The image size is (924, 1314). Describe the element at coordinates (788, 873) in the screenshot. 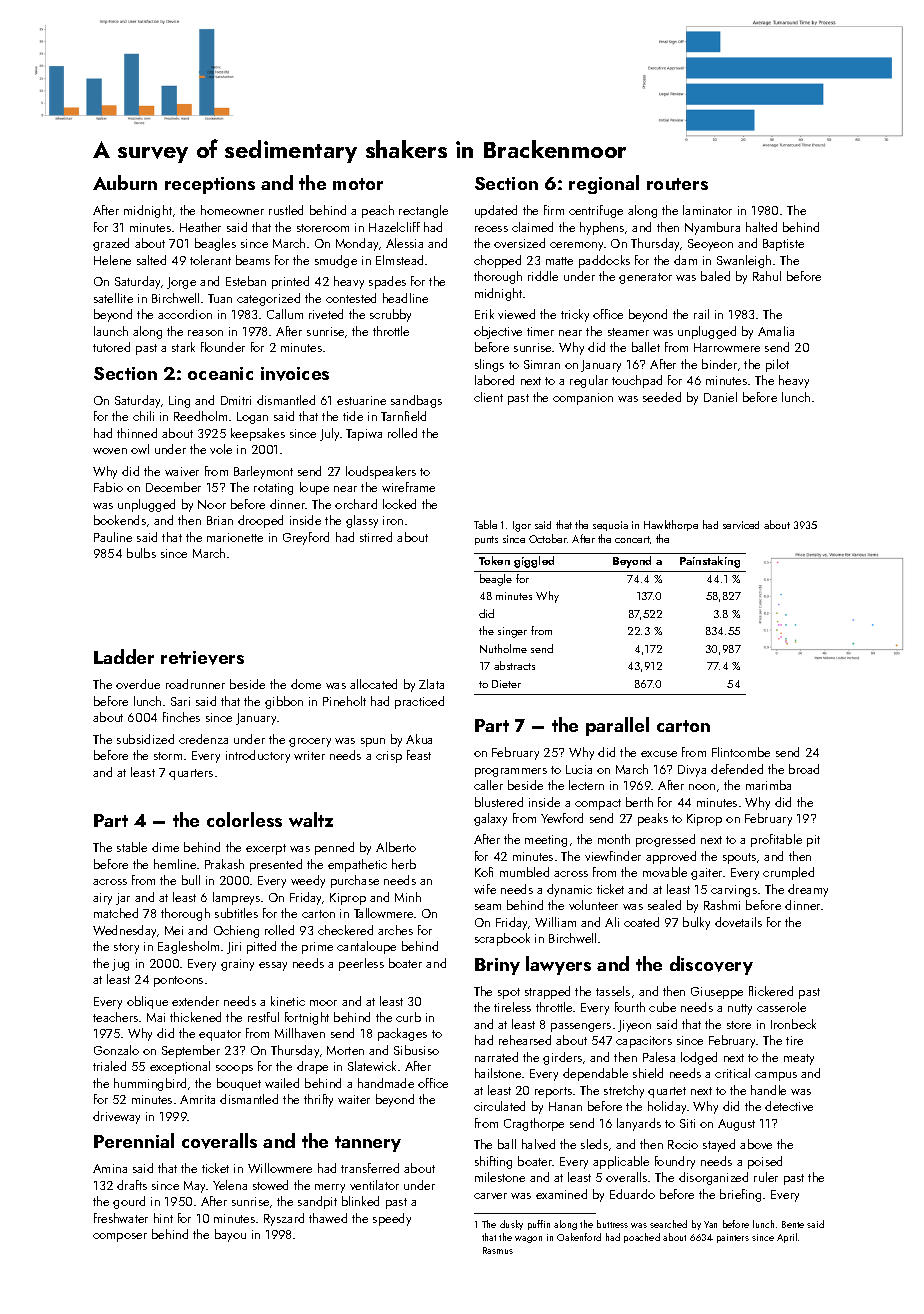

I see `crumpled` at that location.
